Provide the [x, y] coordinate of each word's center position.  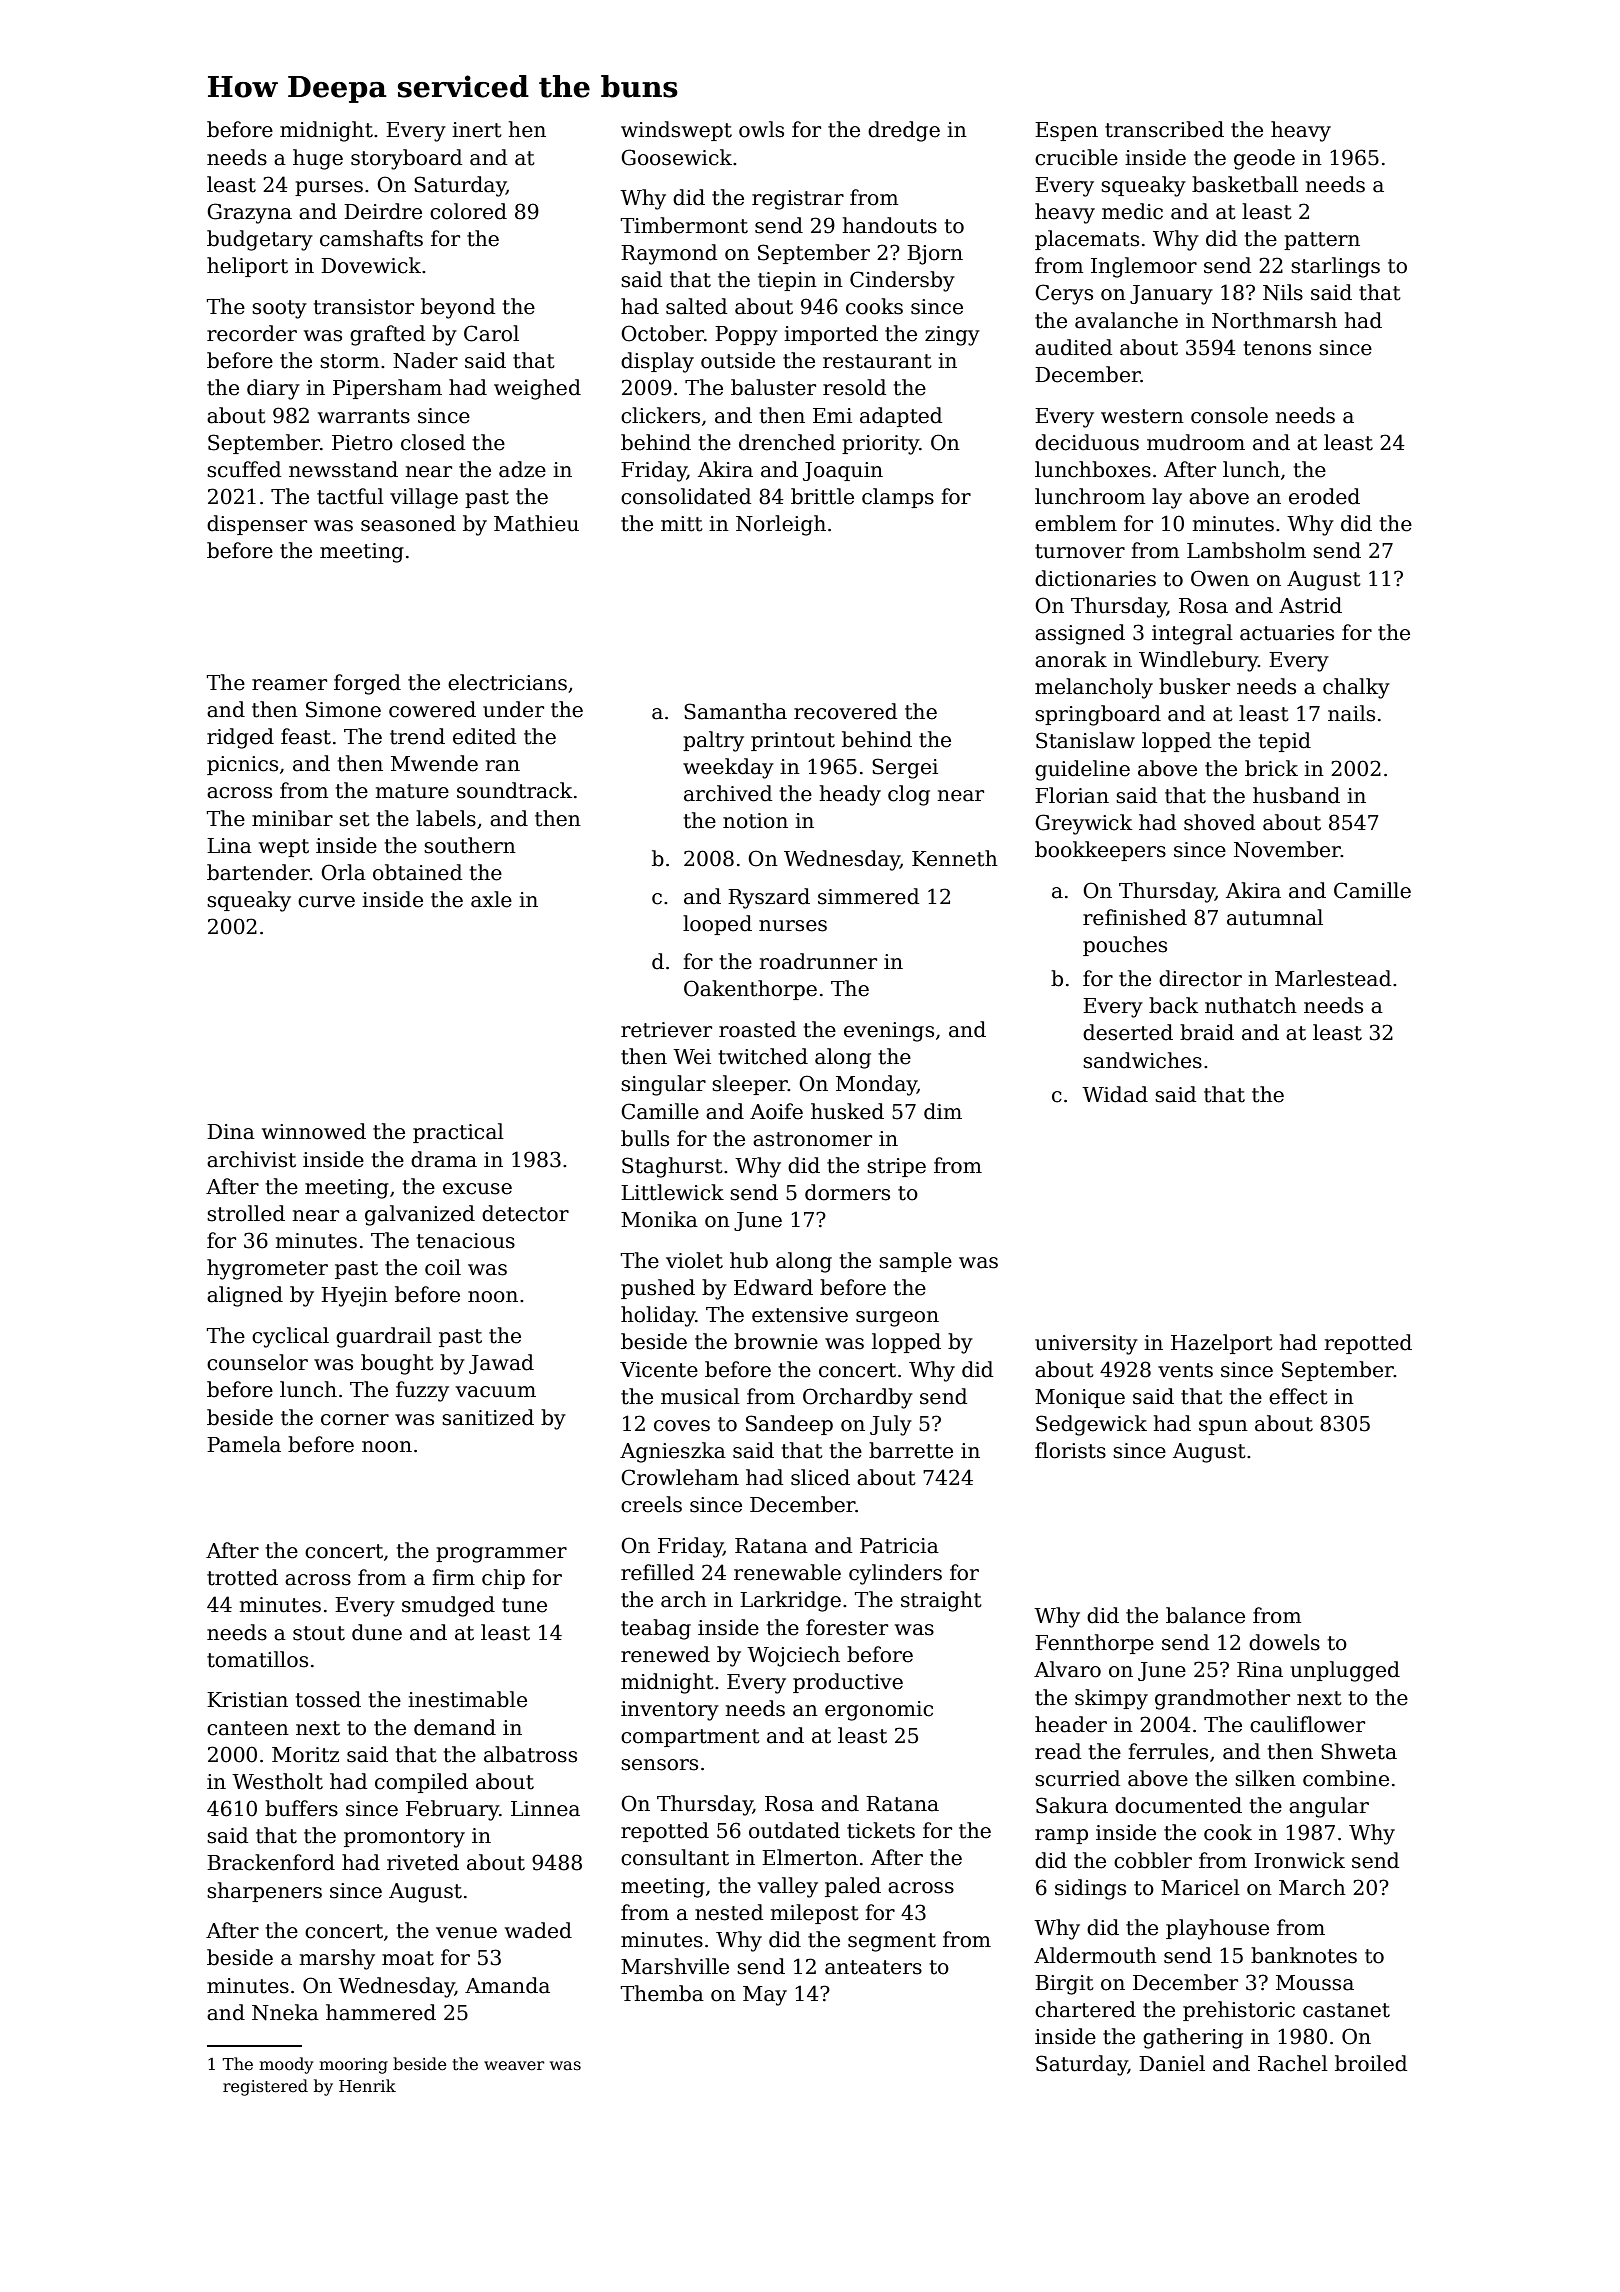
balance [1205, 1615]
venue [466, 1933]
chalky [1356, 688]
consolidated [686, 496]
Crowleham [680, 1477]
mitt [682, 524]
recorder [252, 333]
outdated [794, 1830]
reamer [289, 685]
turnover [1080, 551]
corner [355, 1420]
